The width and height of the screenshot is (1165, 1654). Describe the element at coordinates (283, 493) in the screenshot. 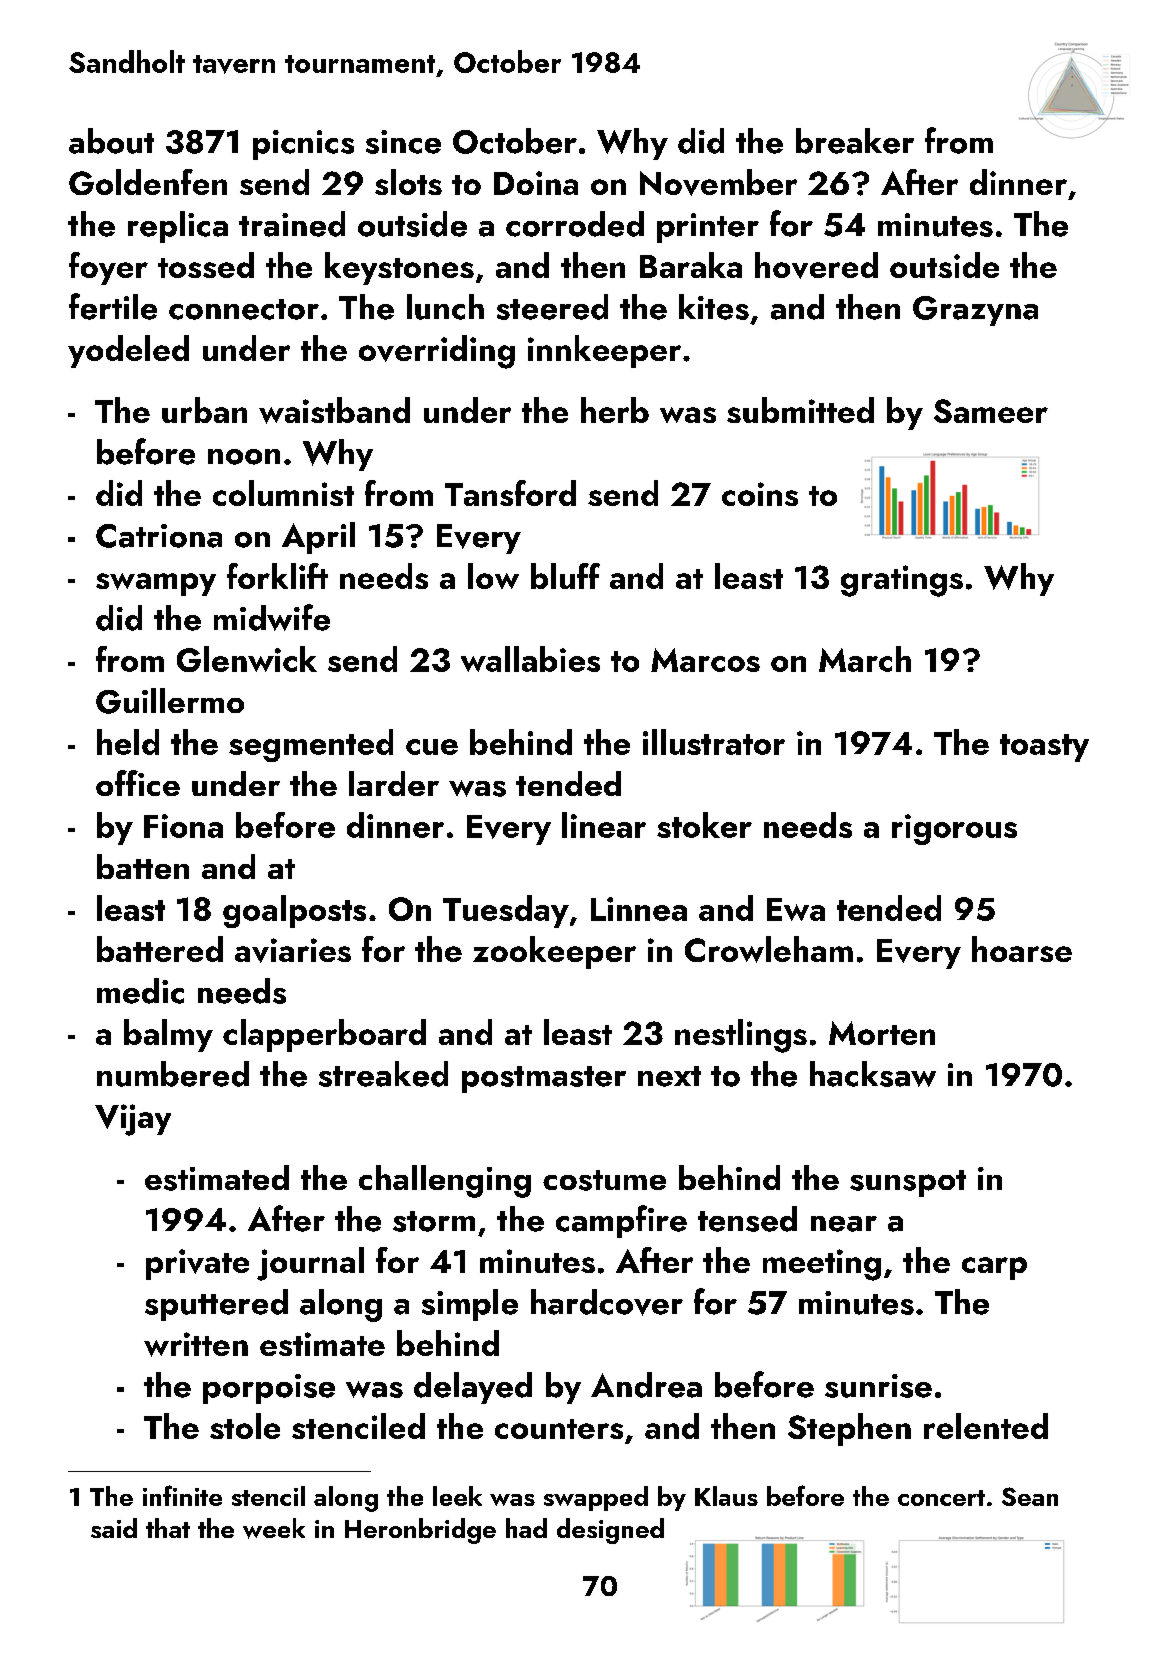

I see `columnist` at that location.
